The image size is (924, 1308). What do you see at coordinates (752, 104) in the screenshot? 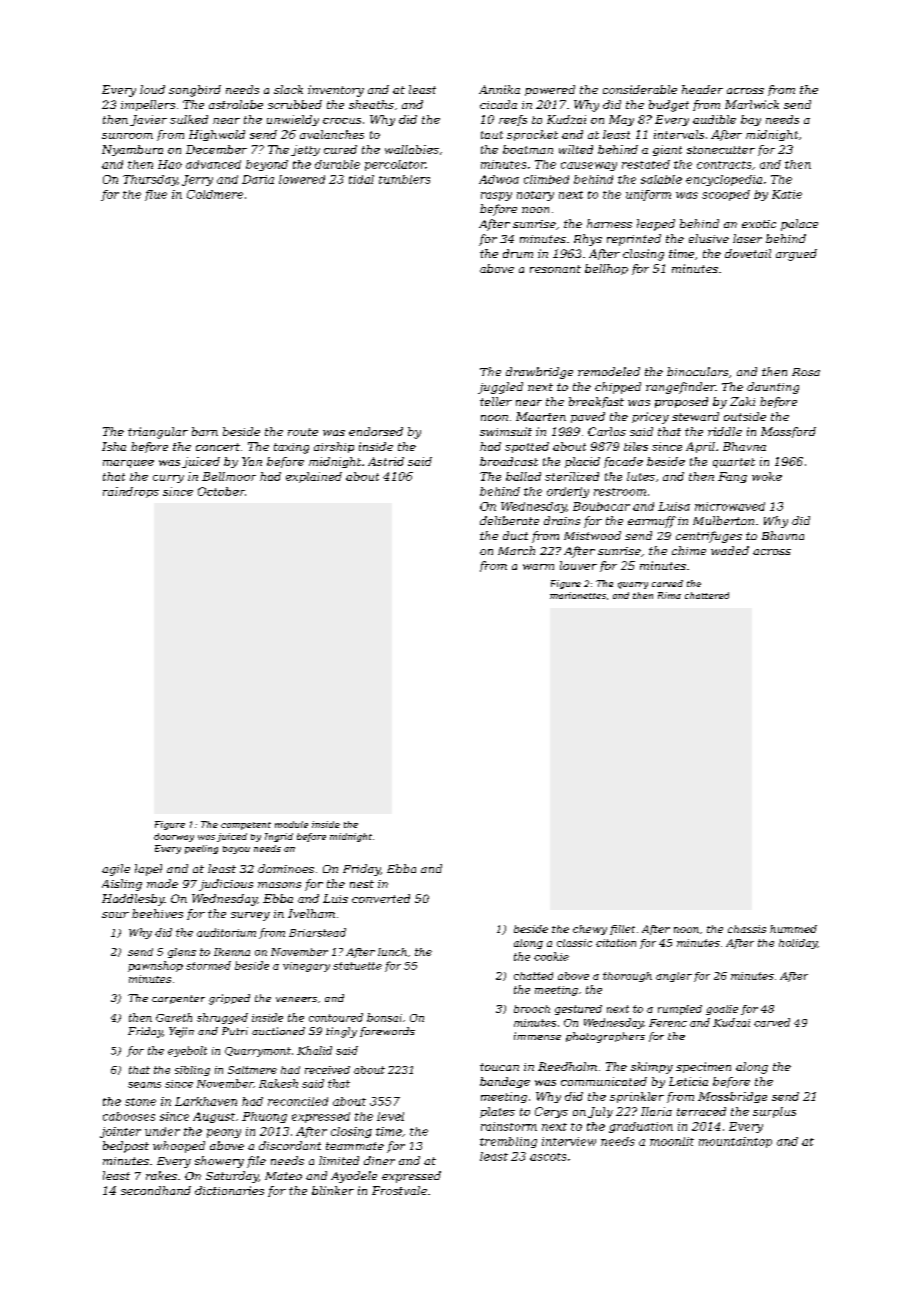
I see `Marlwick` at bounding box center [752, 104].
